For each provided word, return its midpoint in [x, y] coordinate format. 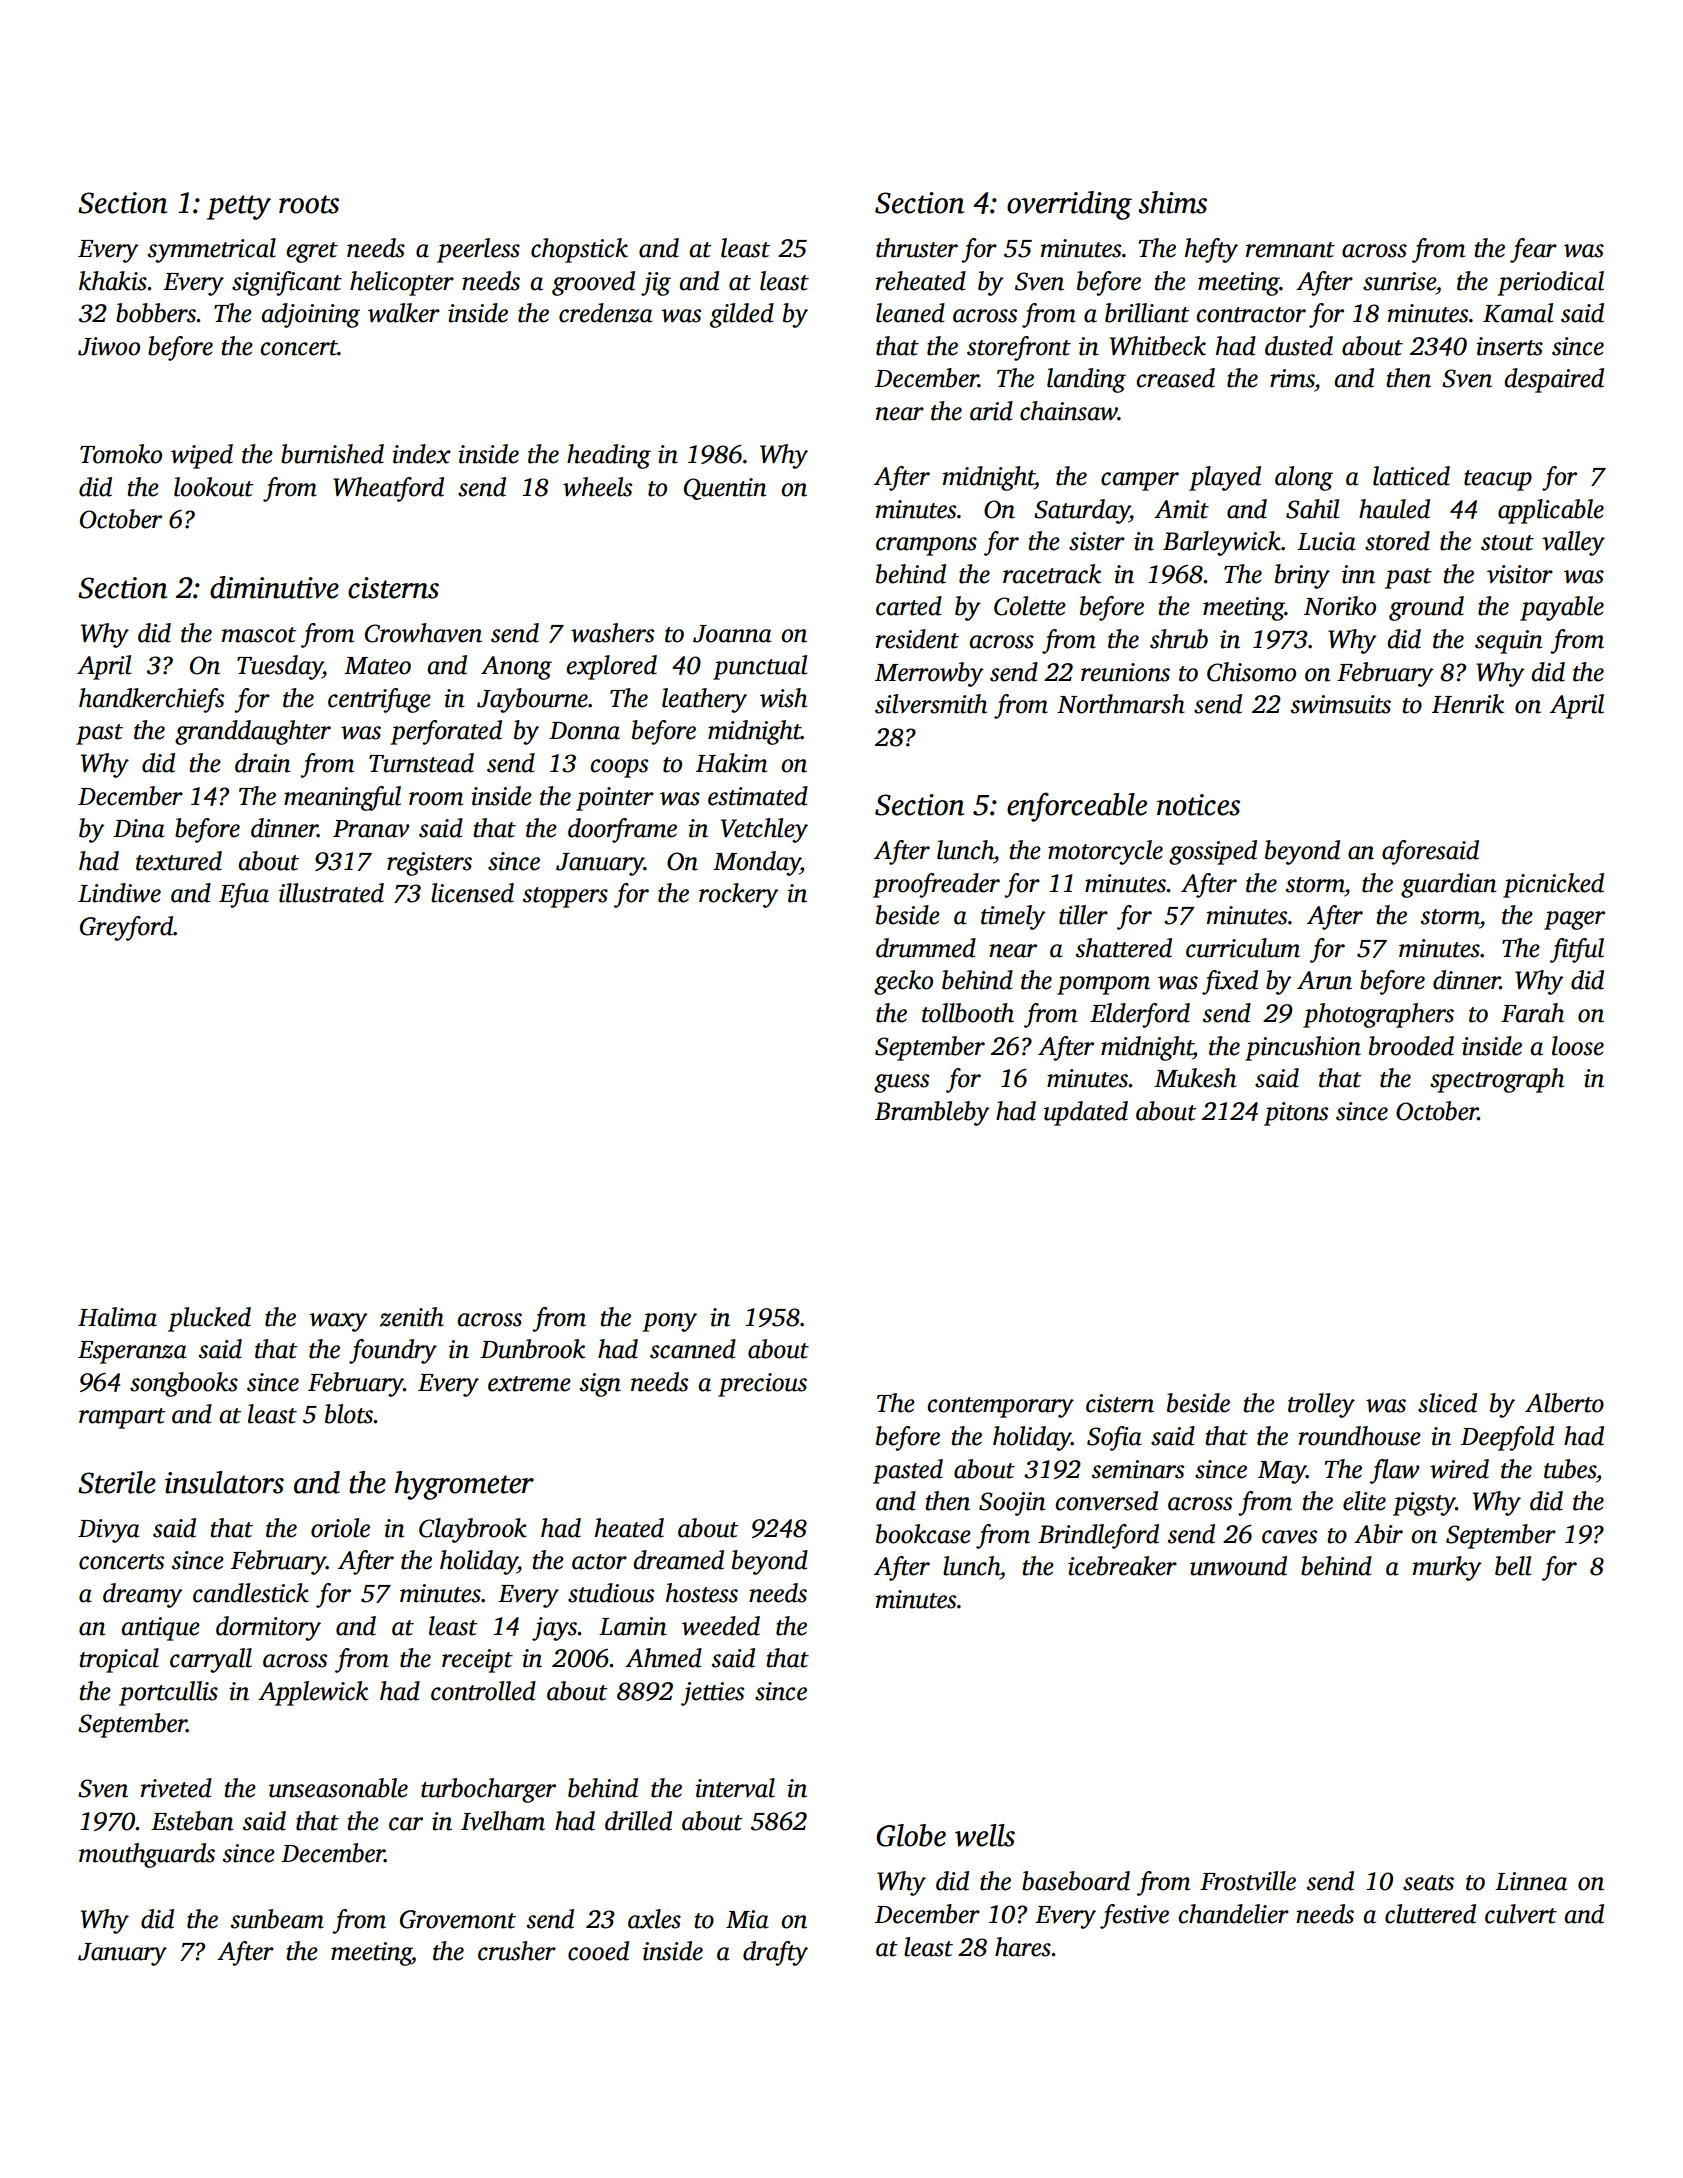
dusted [1299, 346]
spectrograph [1497, 1080]
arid [991, 411]
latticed [1411, 476]
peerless [478, 250]
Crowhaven [423, 633]
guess [901, 1083]
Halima [117, 1317]
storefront [1019, 348]
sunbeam [277, 1919]
